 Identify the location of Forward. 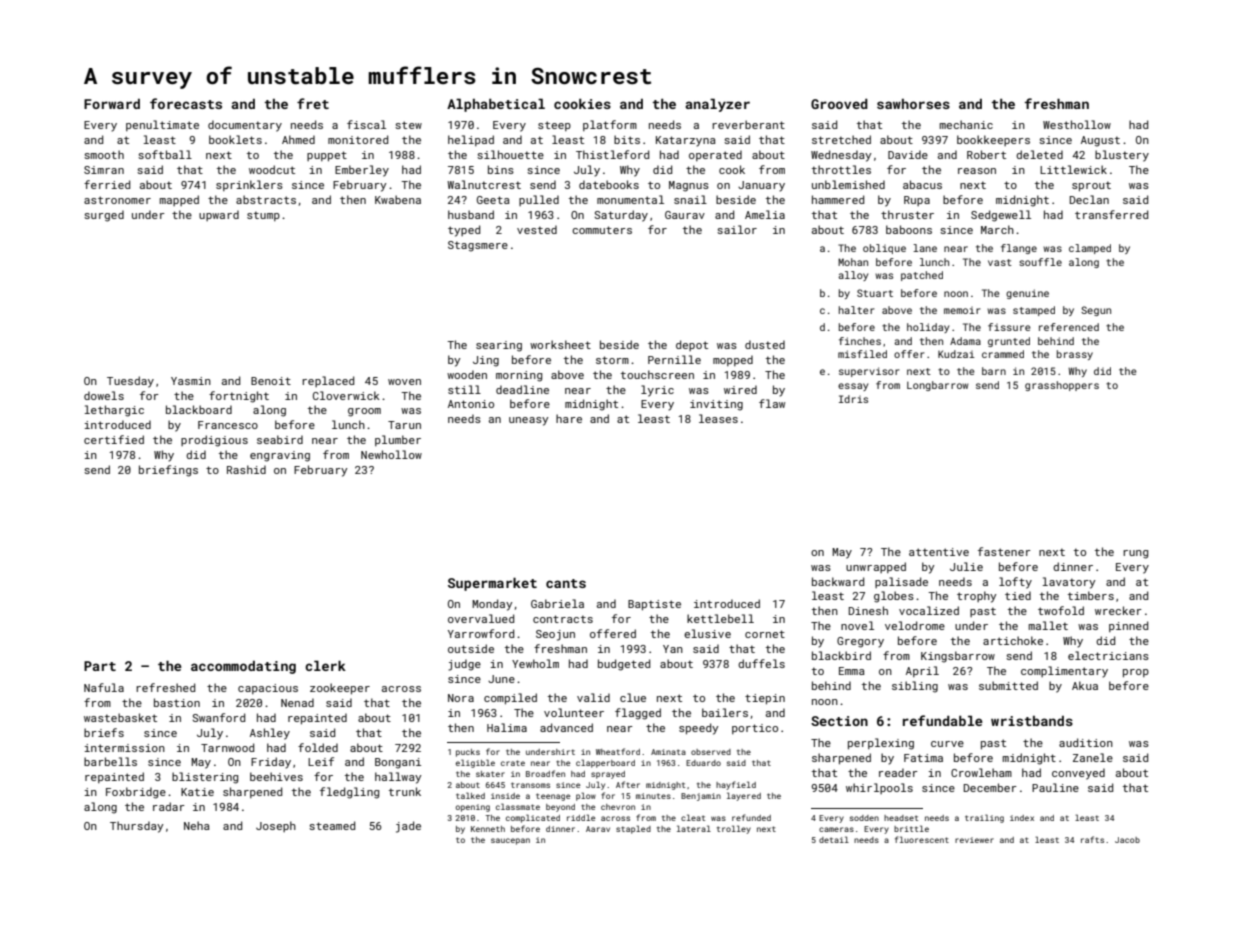
(112, 104).
